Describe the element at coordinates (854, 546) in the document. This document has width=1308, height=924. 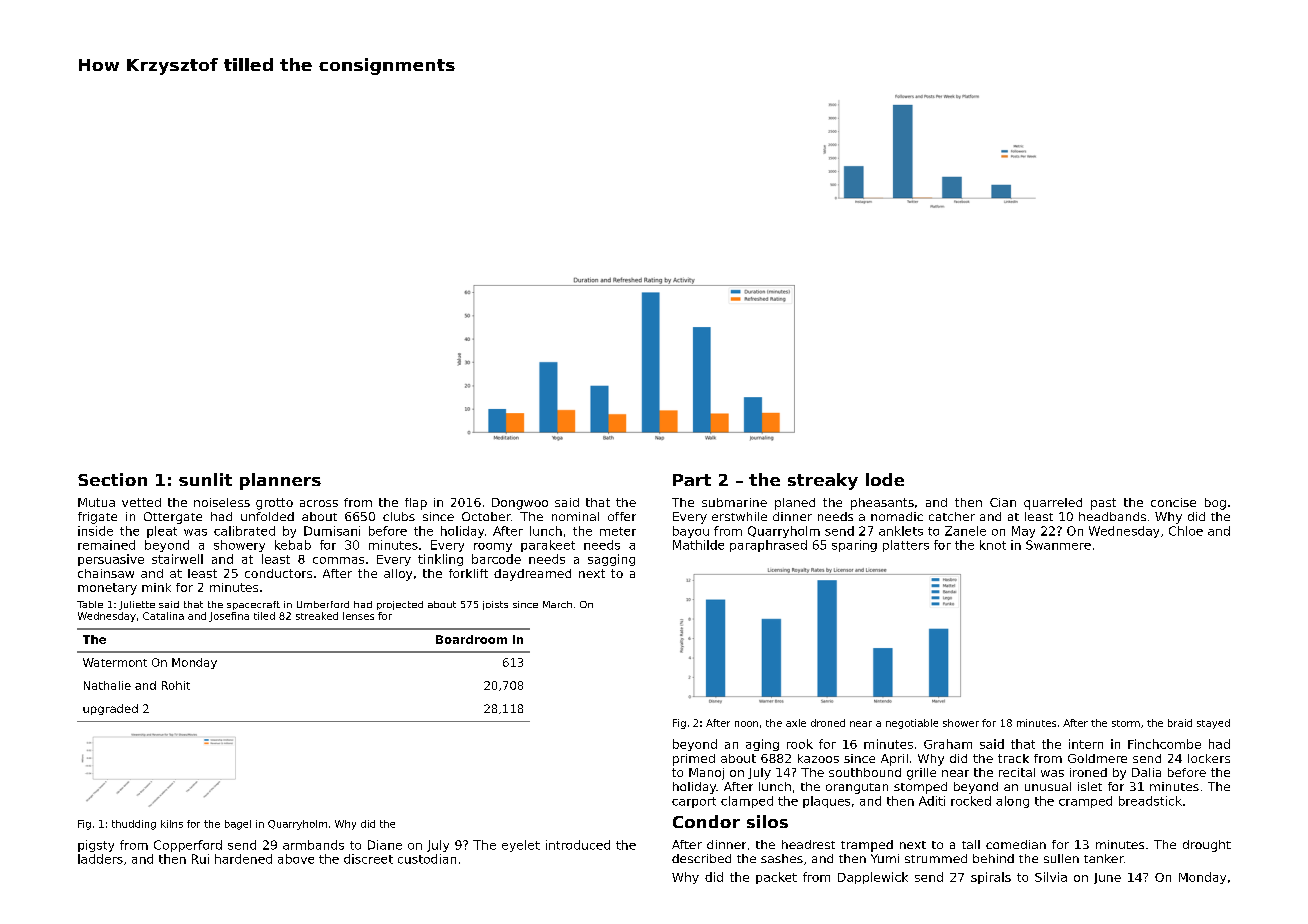
I see `sparing` at that location.
